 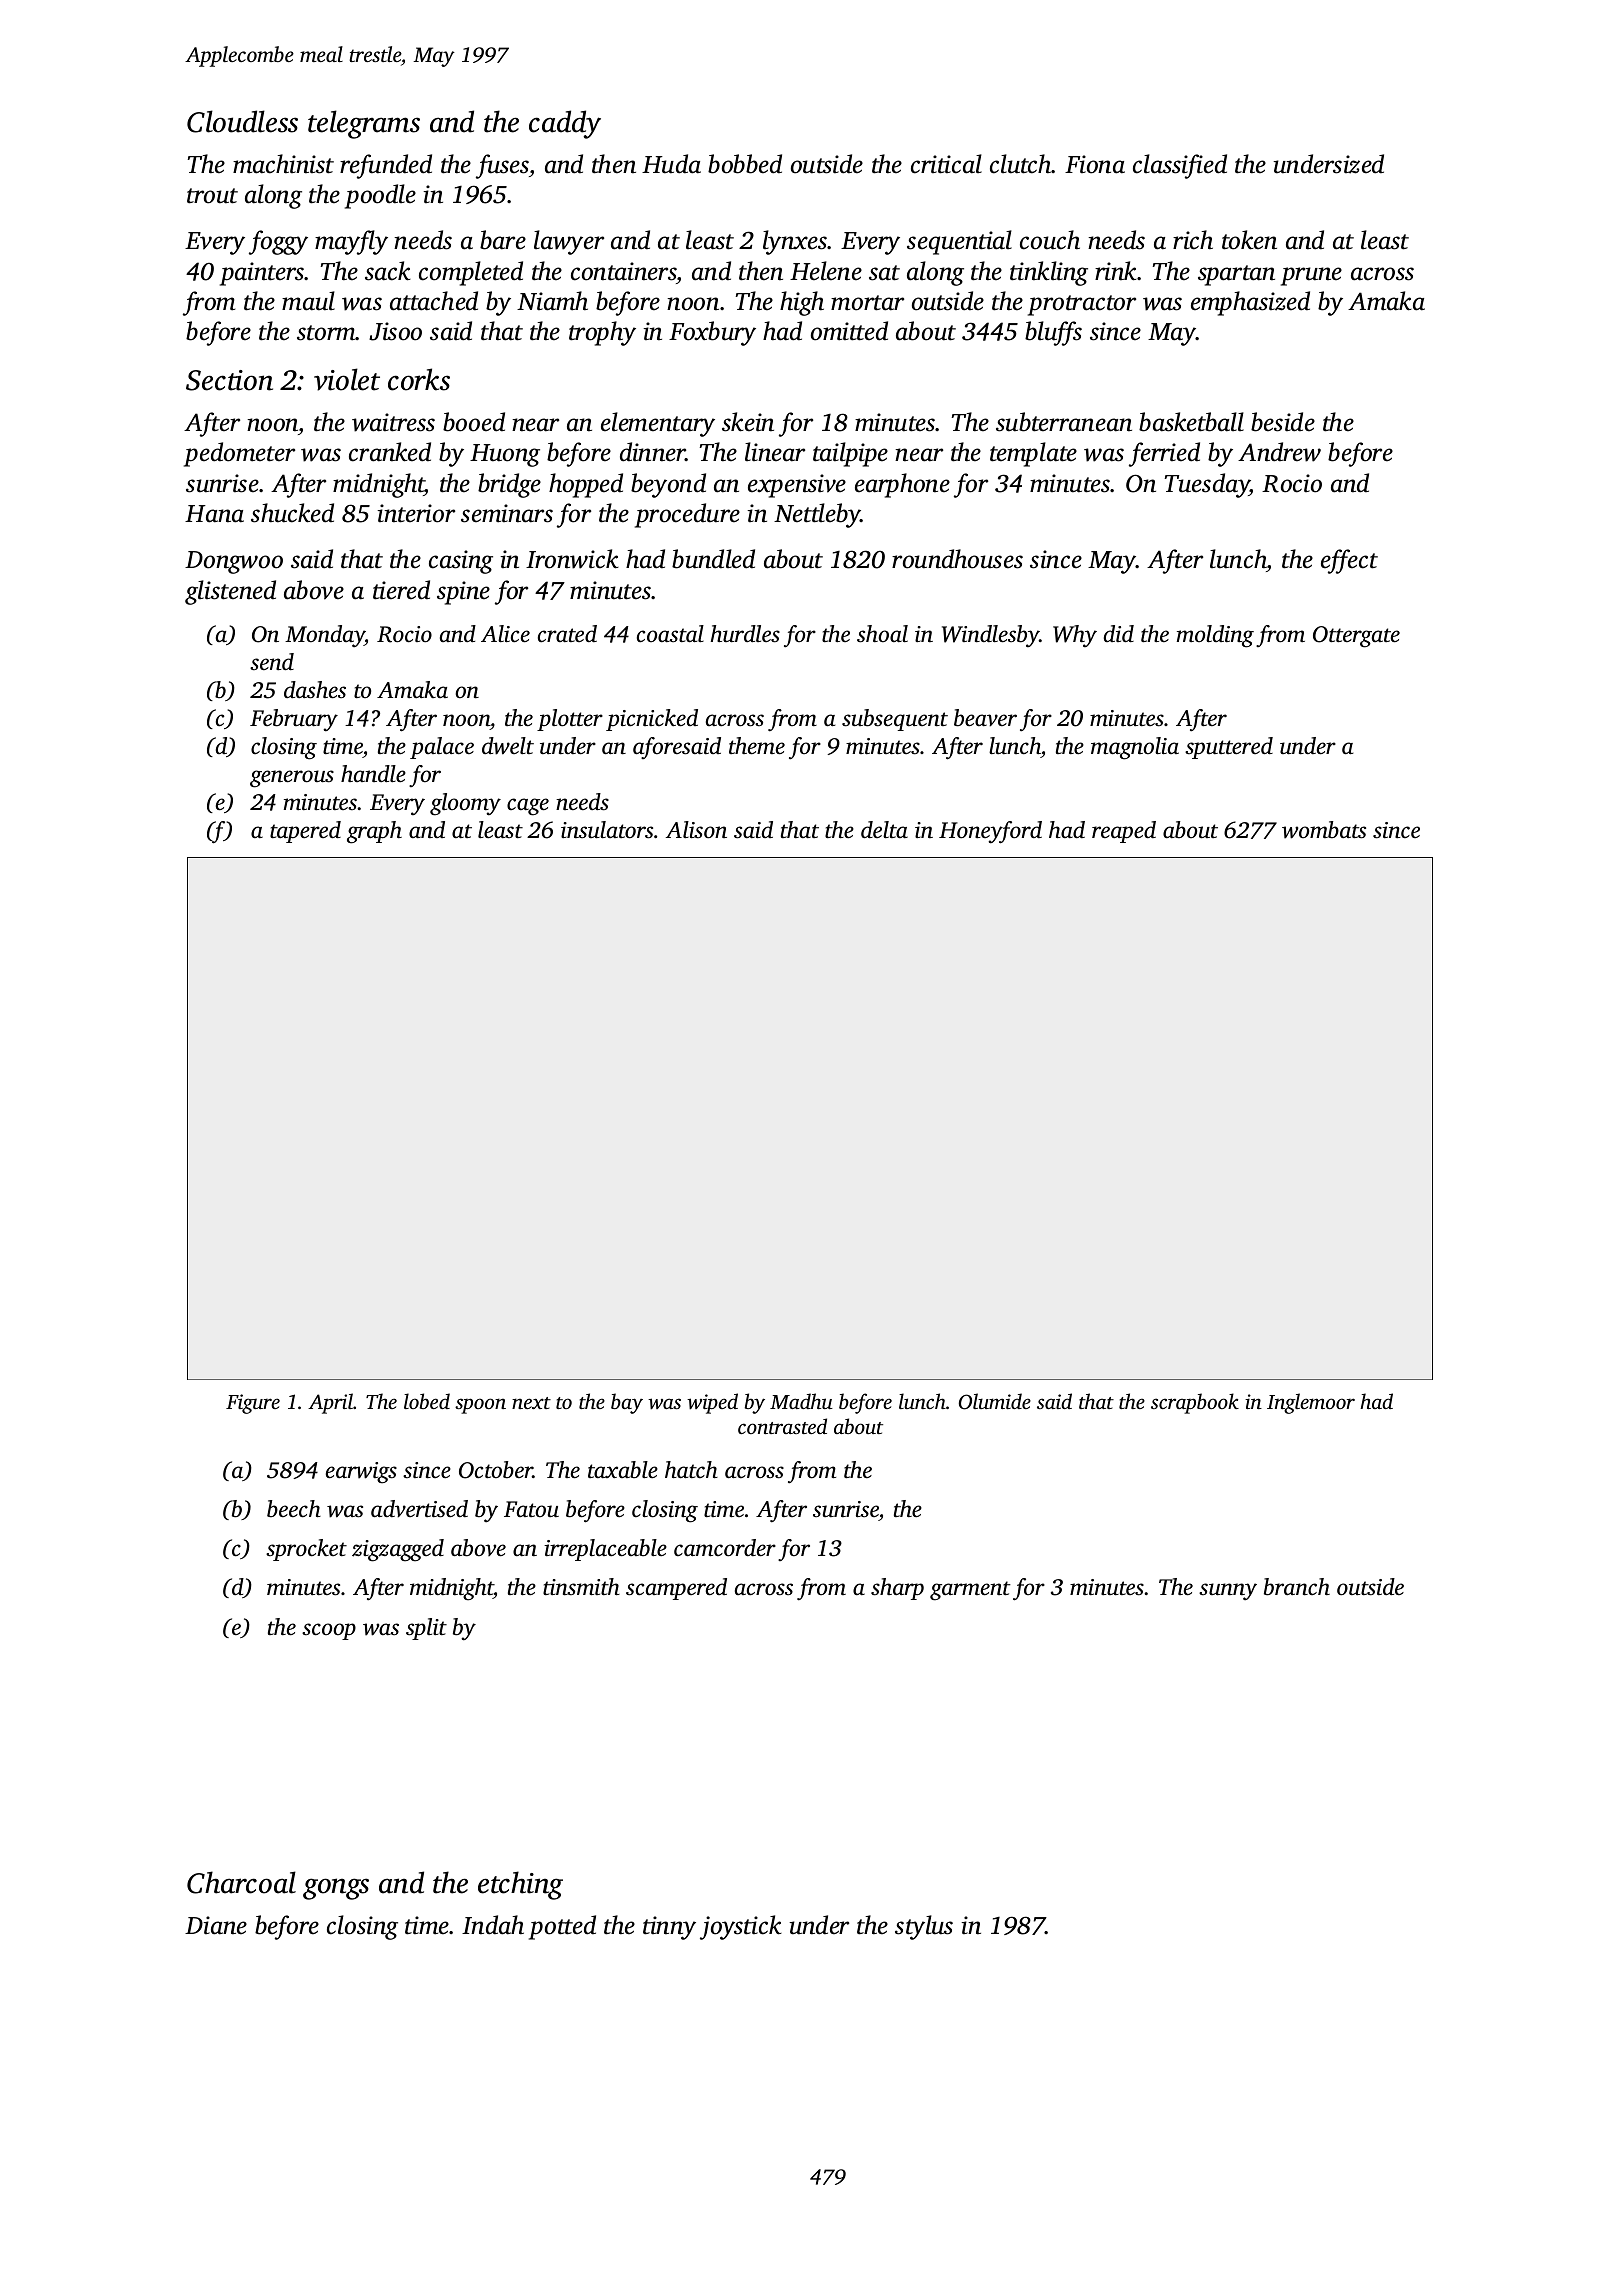 I want to click on Alison, so click(x=696, y=830).
